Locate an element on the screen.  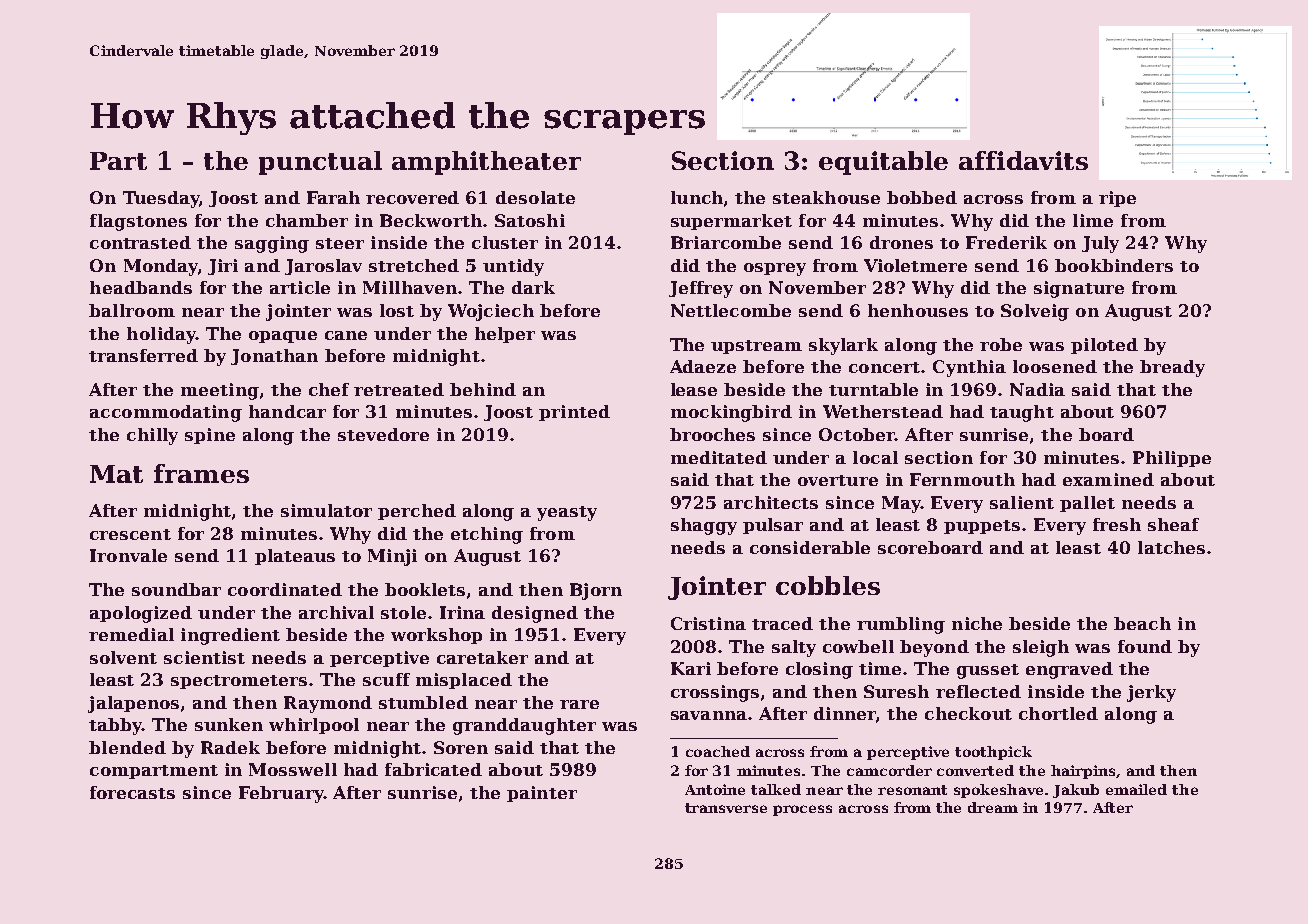
henhouses is located at coordinates (918, 310).
